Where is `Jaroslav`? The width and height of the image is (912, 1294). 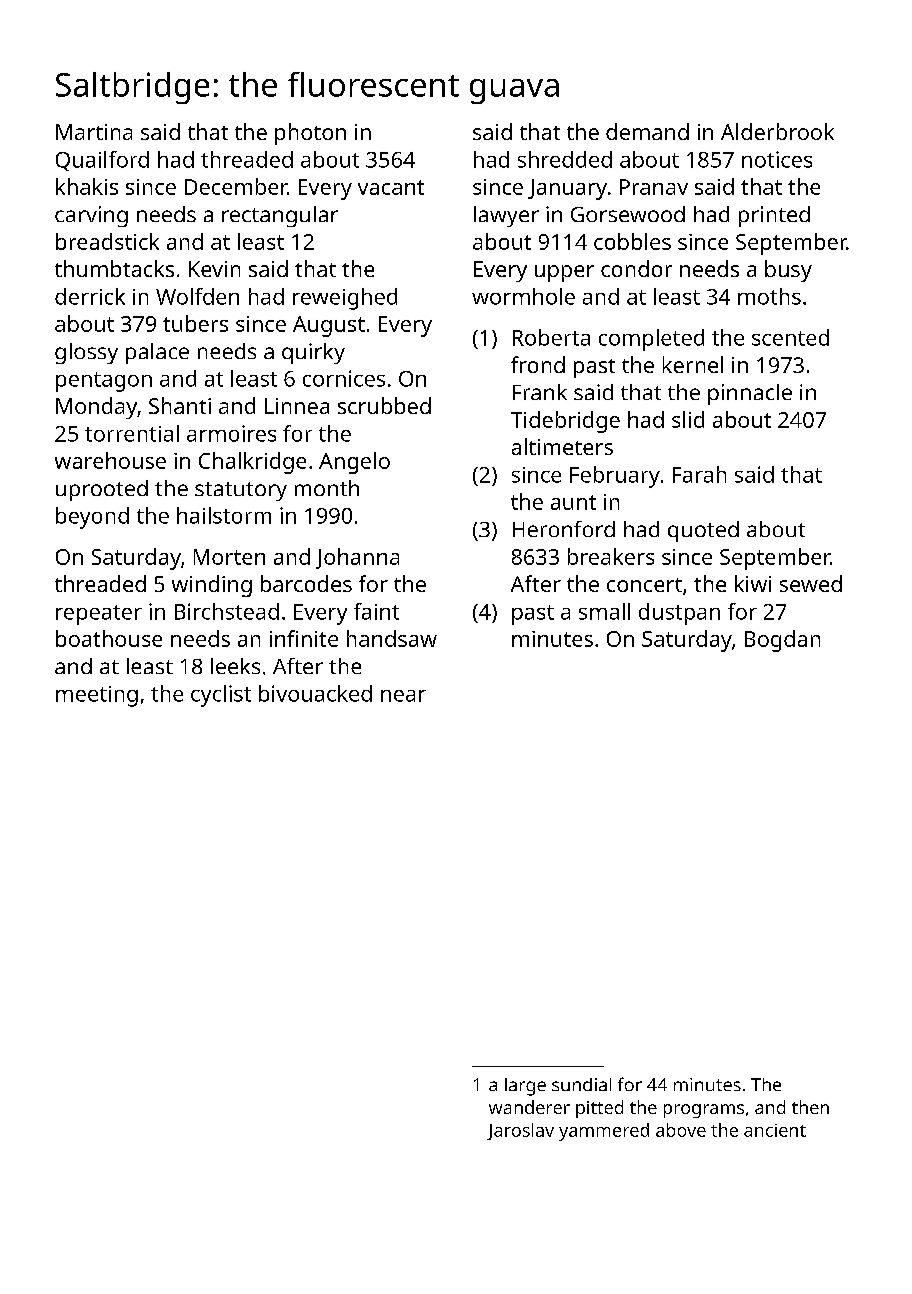
Jaroslav is located at coordinates (520, 1131).
